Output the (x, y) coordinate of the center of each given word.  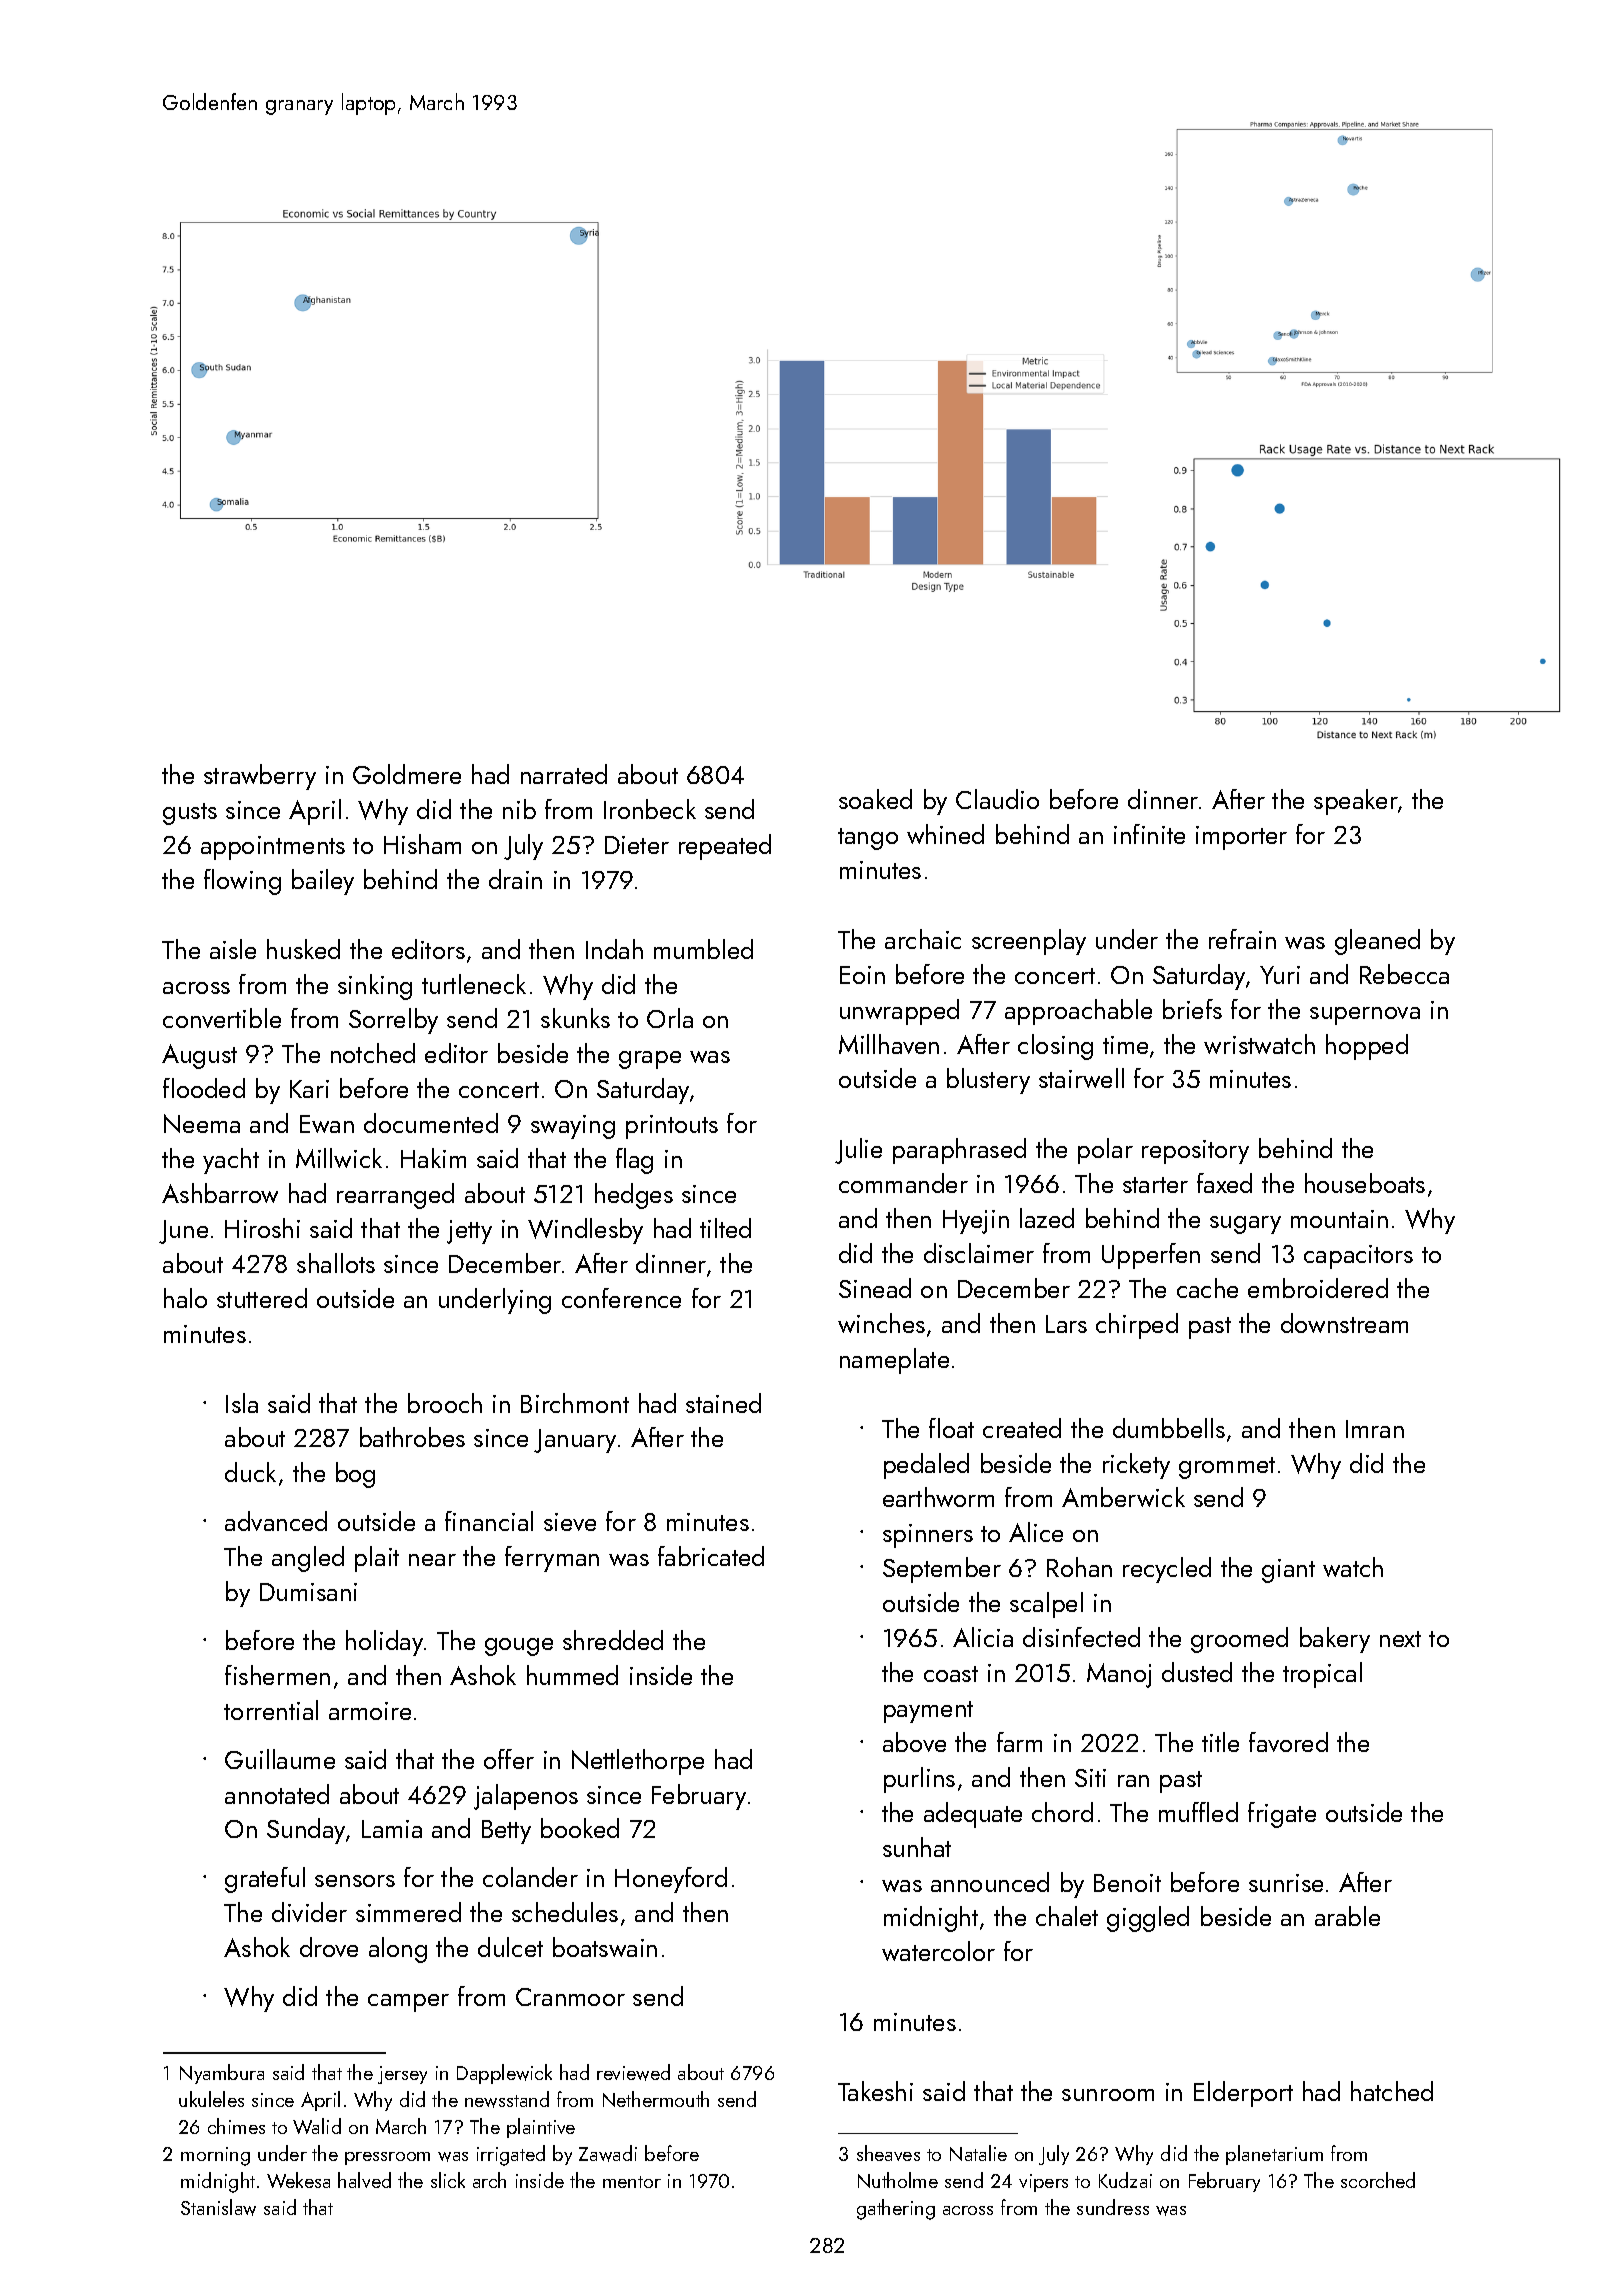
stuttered (262, 1298)
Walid (317, 2126)
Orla (670, 1018)
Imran (1375, 1429)
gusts (190, 814)
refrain (1242, 939)
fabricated (711, 1556)
